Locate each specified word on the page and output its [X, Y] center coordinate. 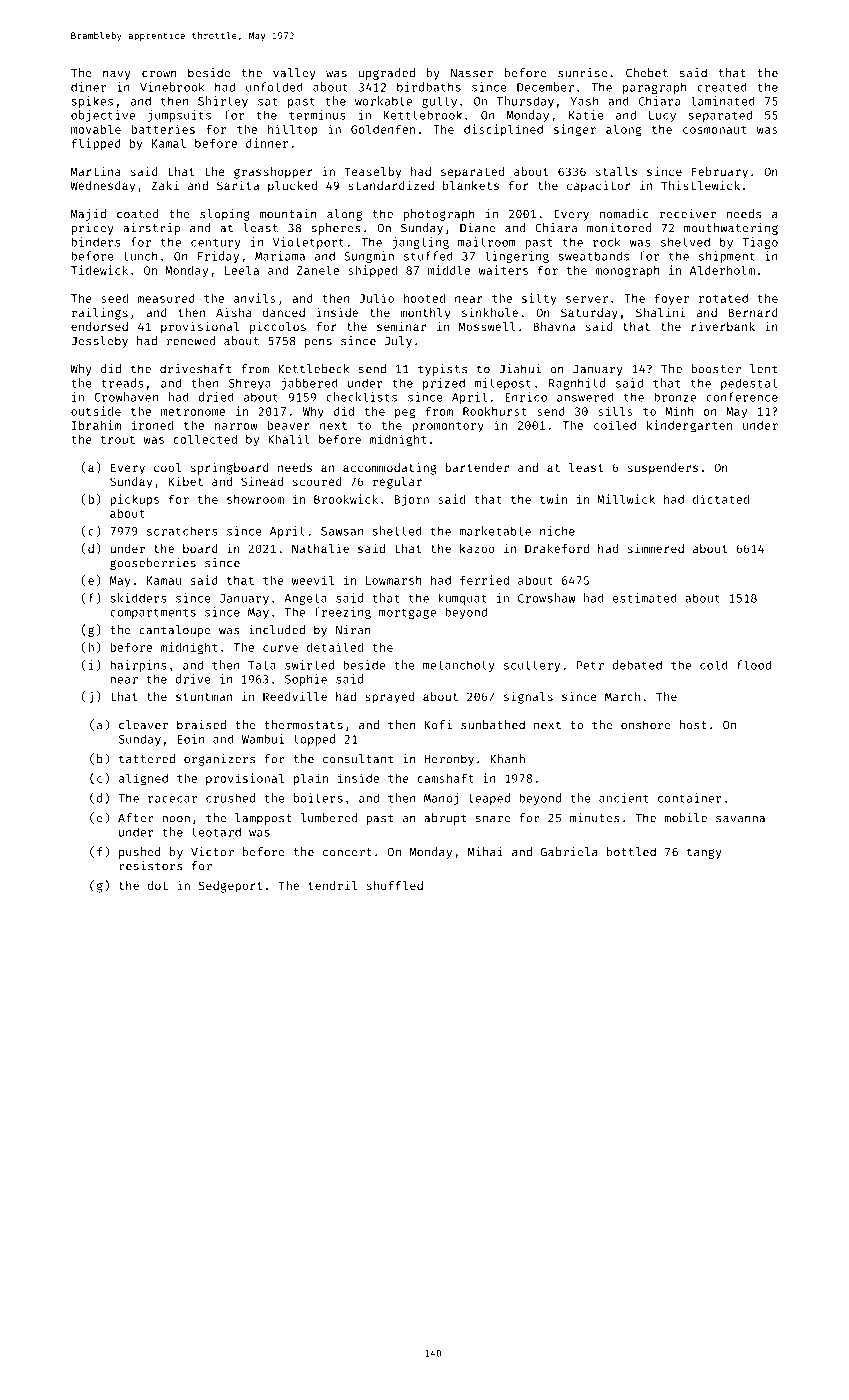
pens [318, 343]
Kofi [438, 725]
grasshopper [273, 173]
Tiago [760, 243]
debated [637, 665]
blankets [471, 185]
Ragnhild [577, 384]
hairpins [138, 666]
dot [158, 885]
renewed [190, 341]
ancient [623, 798]
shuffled [395, 885]
